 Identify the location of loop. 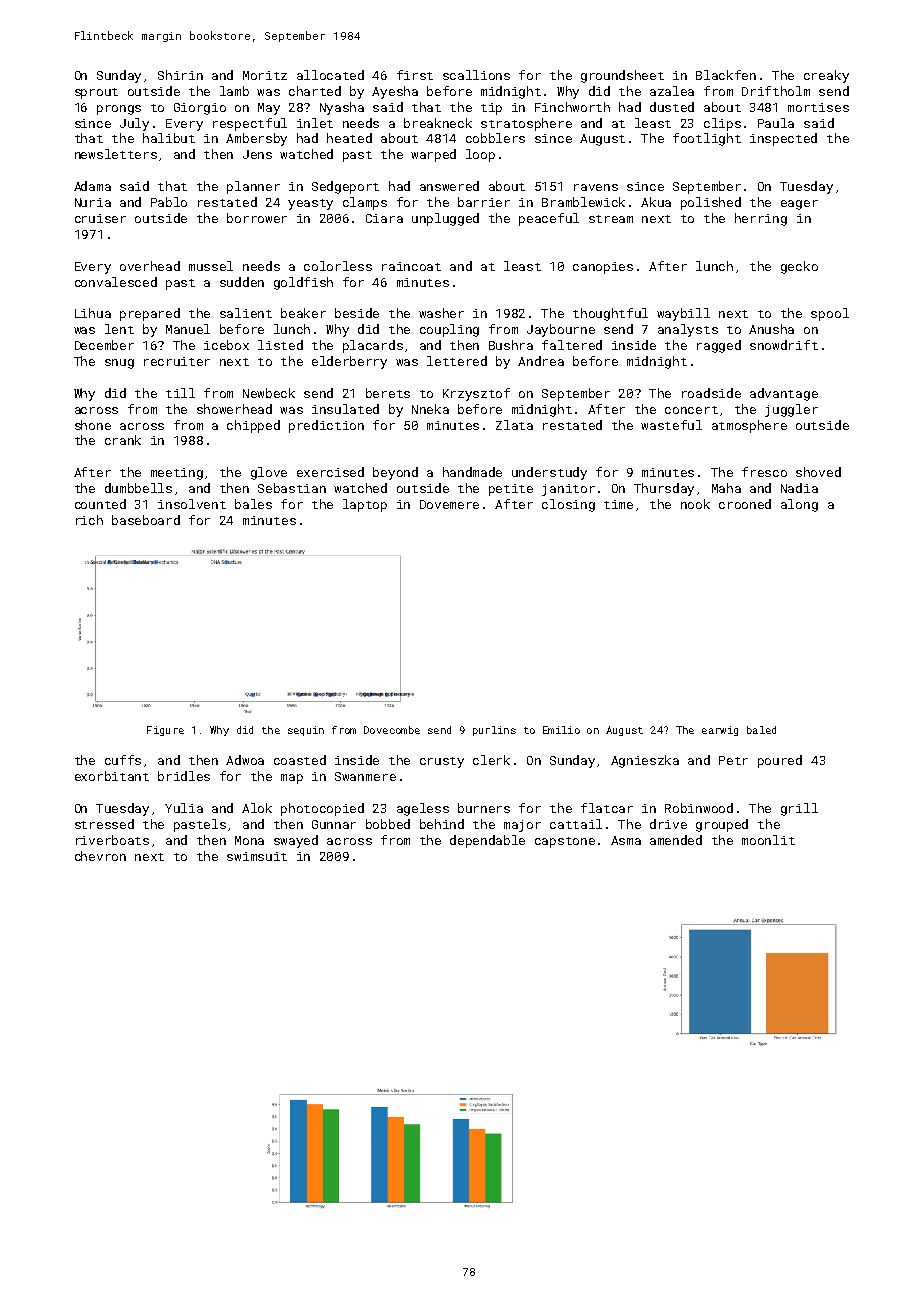
(480, 155).
